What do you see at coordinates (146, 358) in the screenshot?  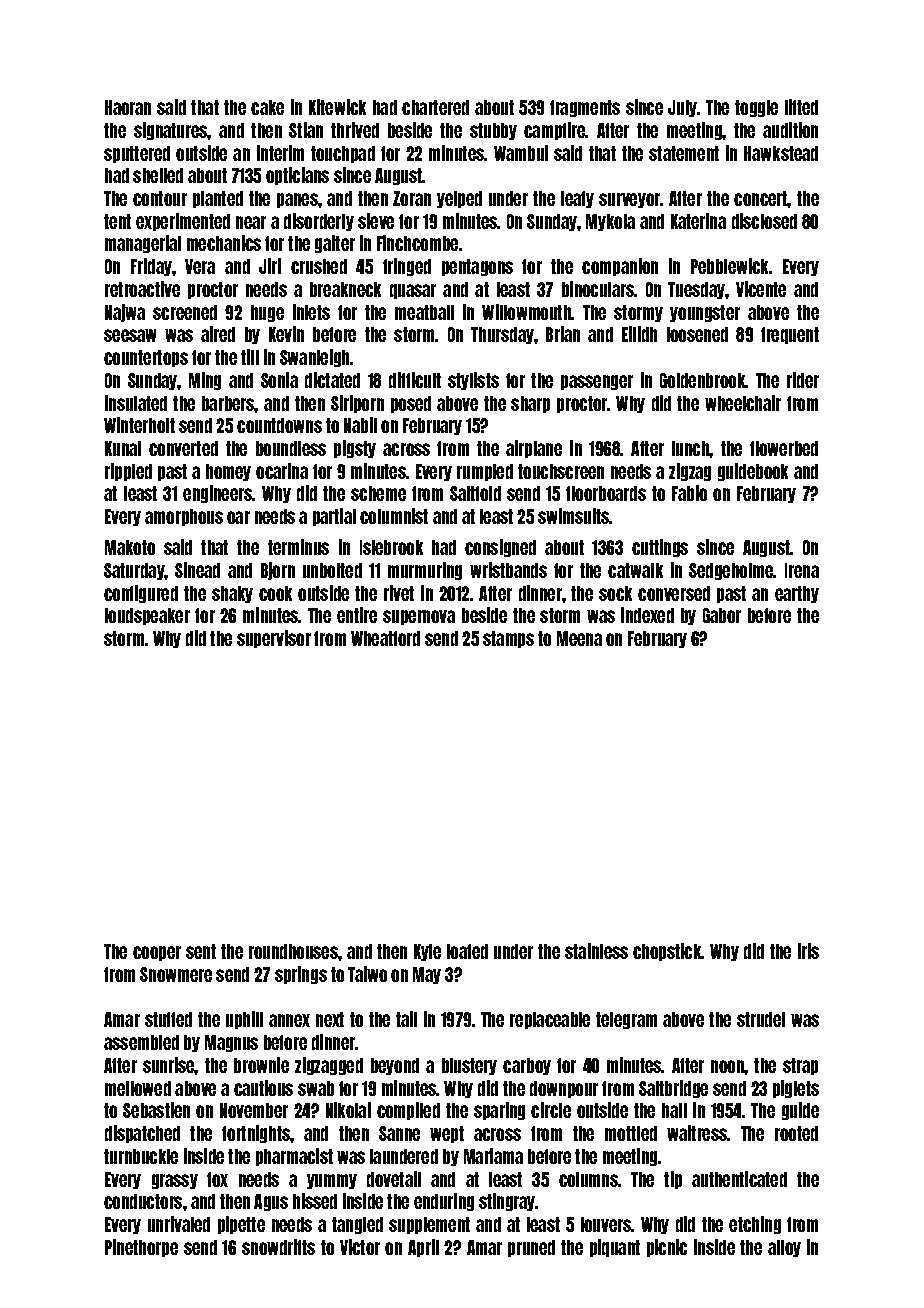 I see `countertops` at bounding box center [146, 358].
